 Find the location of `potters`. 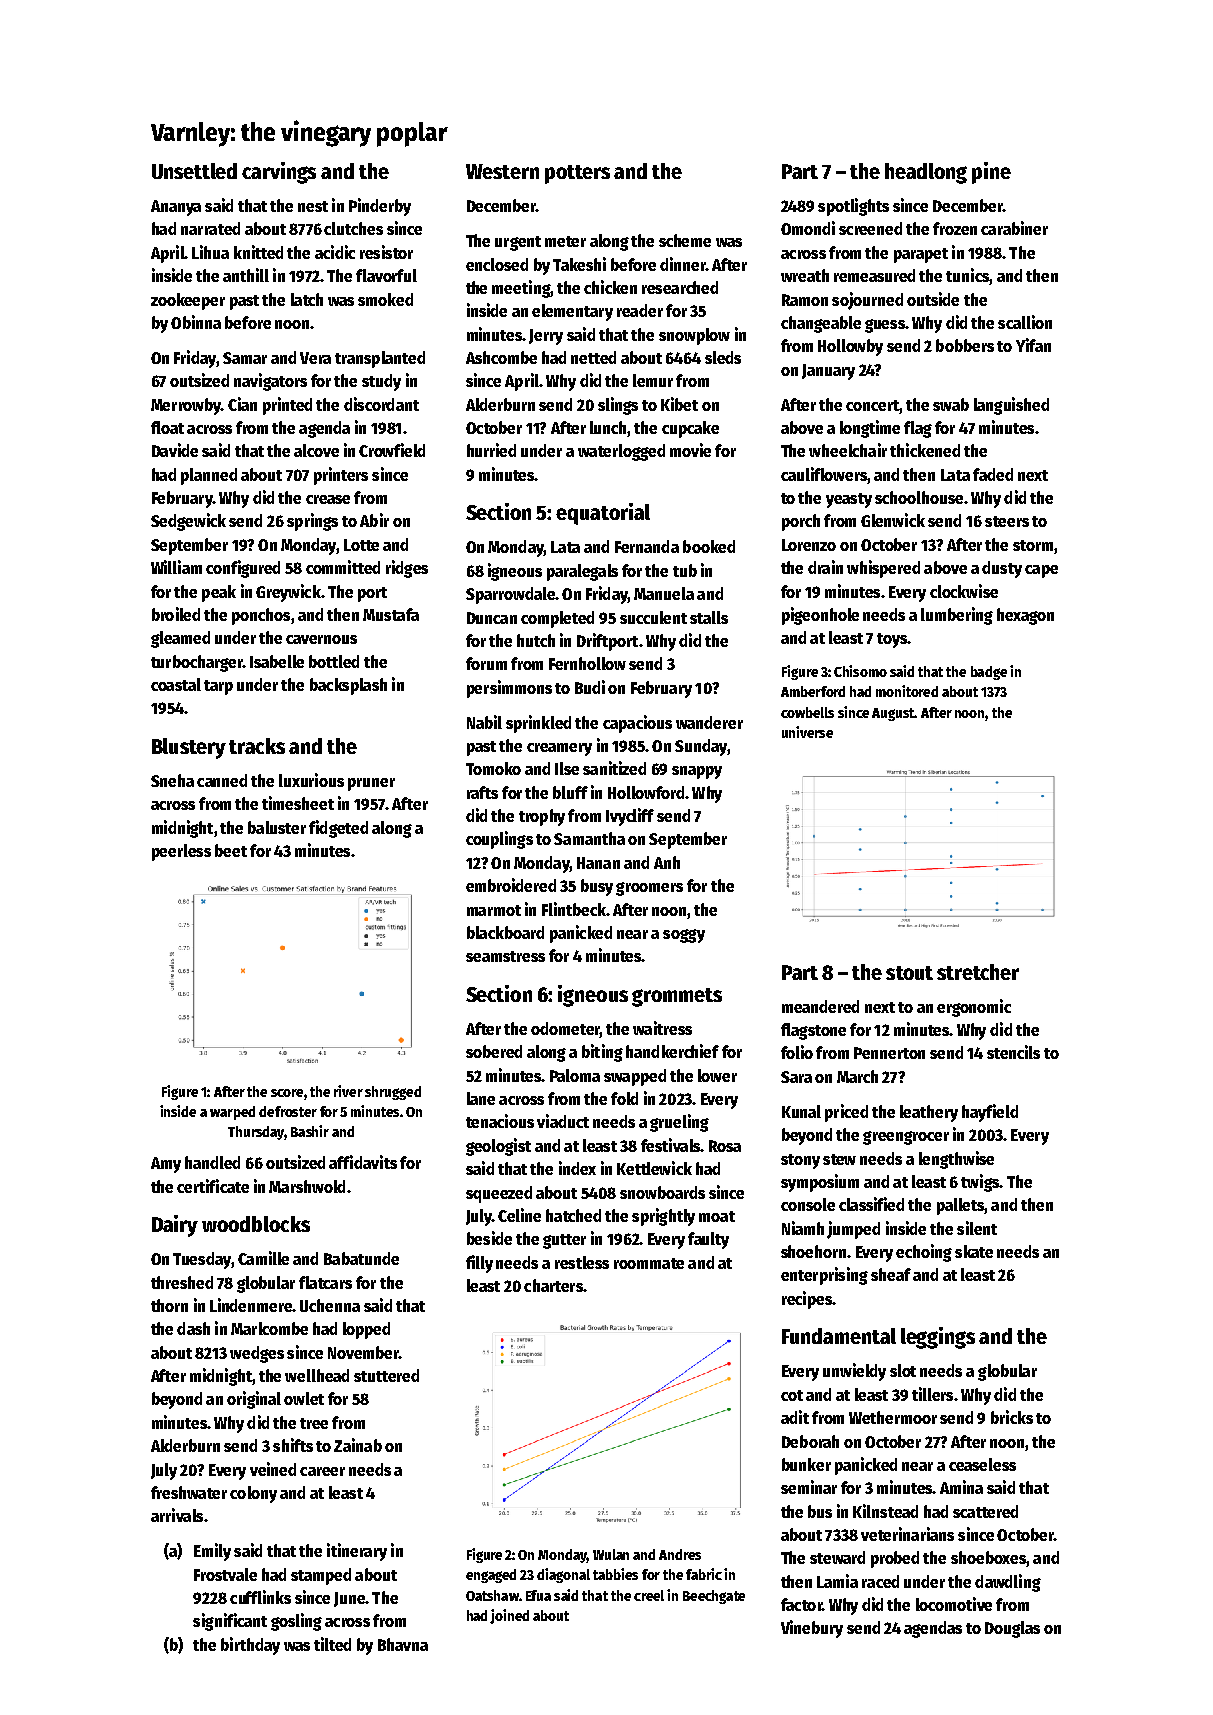

potters is located at coordinates (577, 174).
